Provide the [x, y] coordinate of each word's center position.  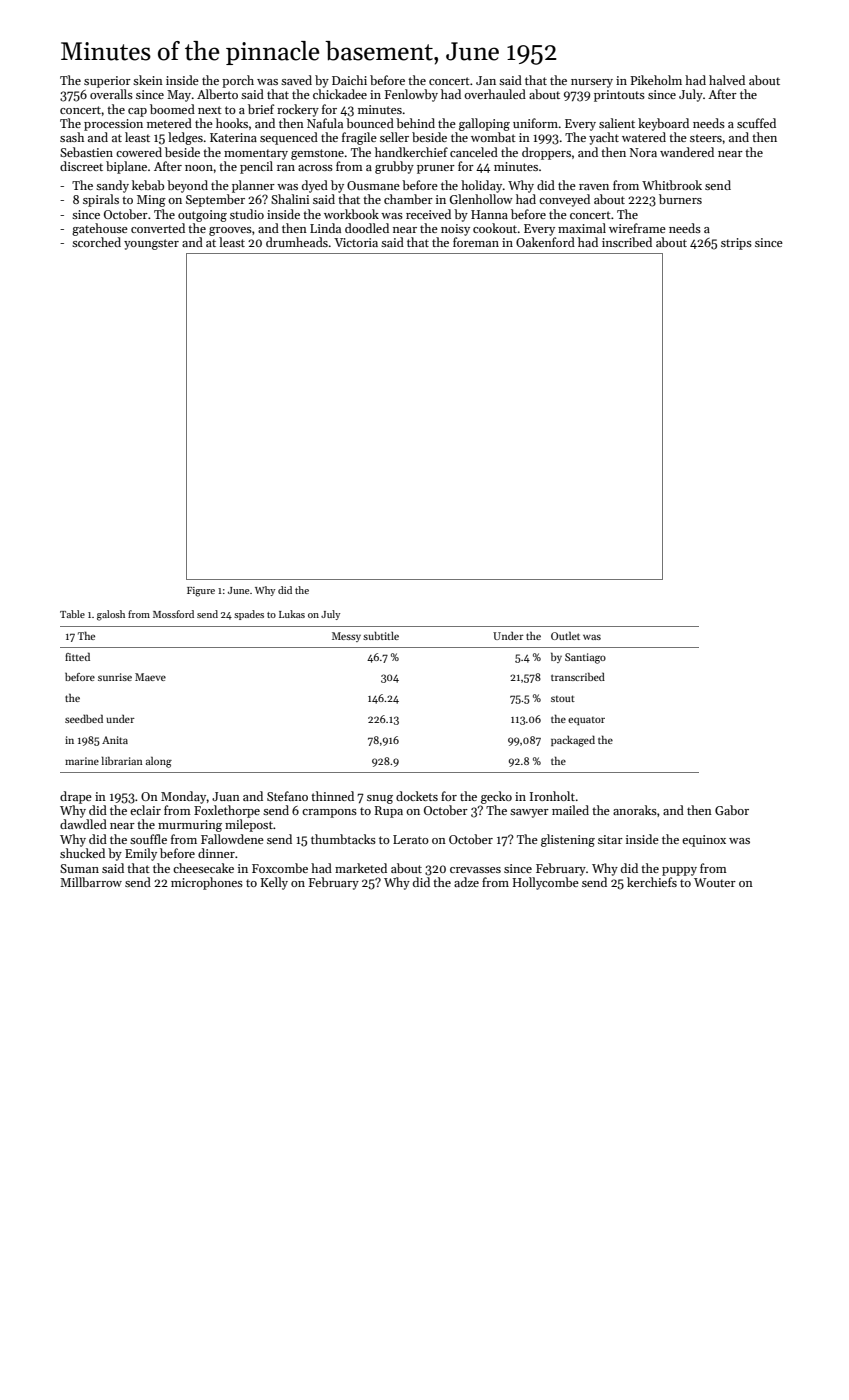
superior [107, 82]
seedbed [84, 718]
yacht [604, 138]
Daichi [349, 80]
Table [72, 614]
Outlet [565, 635]
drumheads [297, 242]
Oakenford [545, 242]
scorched [96, 242]
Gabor [732, 810]
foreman [476, 242]
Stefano [287, 796]
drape [76, 797]
